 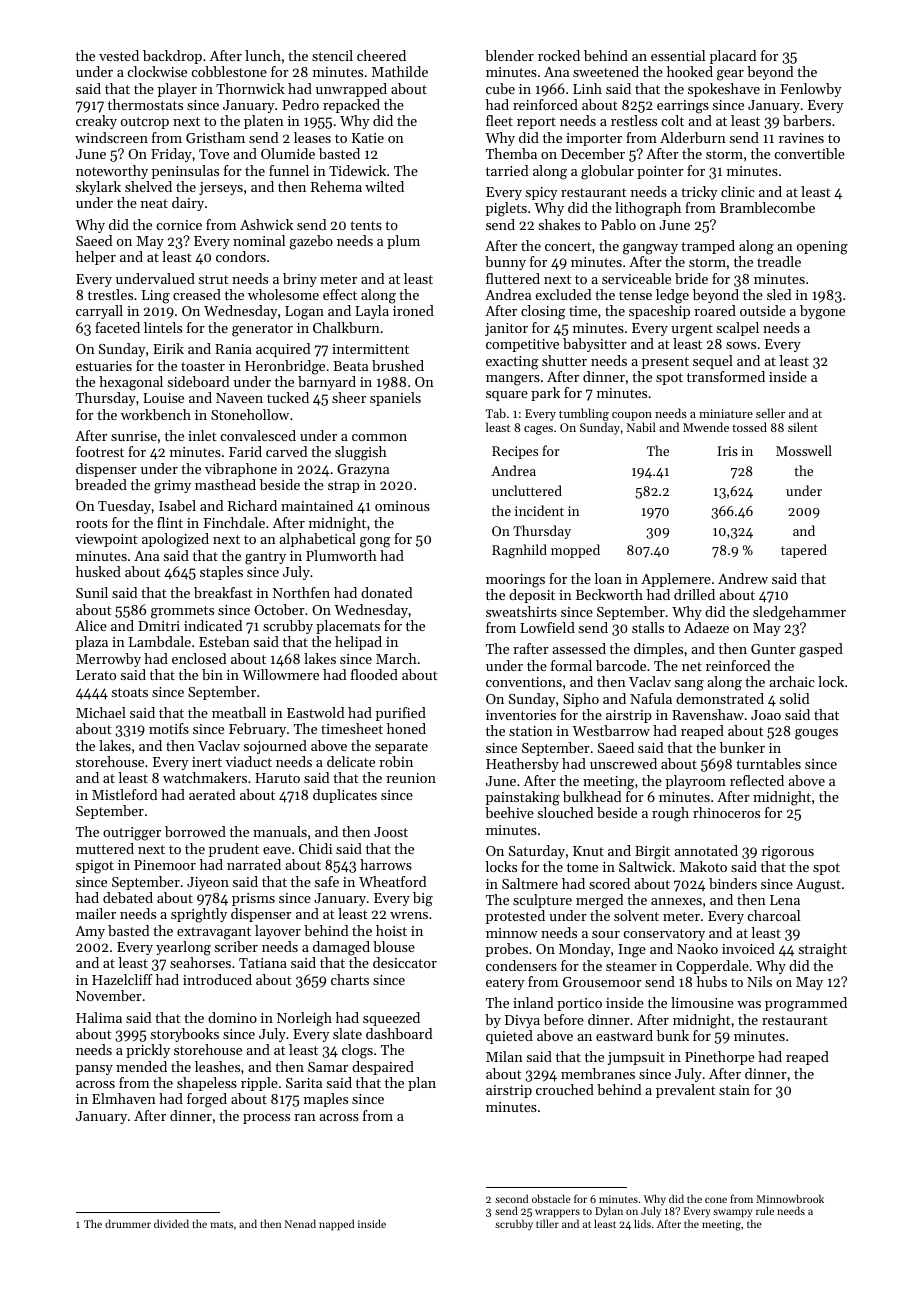 I want to click on placard, so click(x=733, y=57).
